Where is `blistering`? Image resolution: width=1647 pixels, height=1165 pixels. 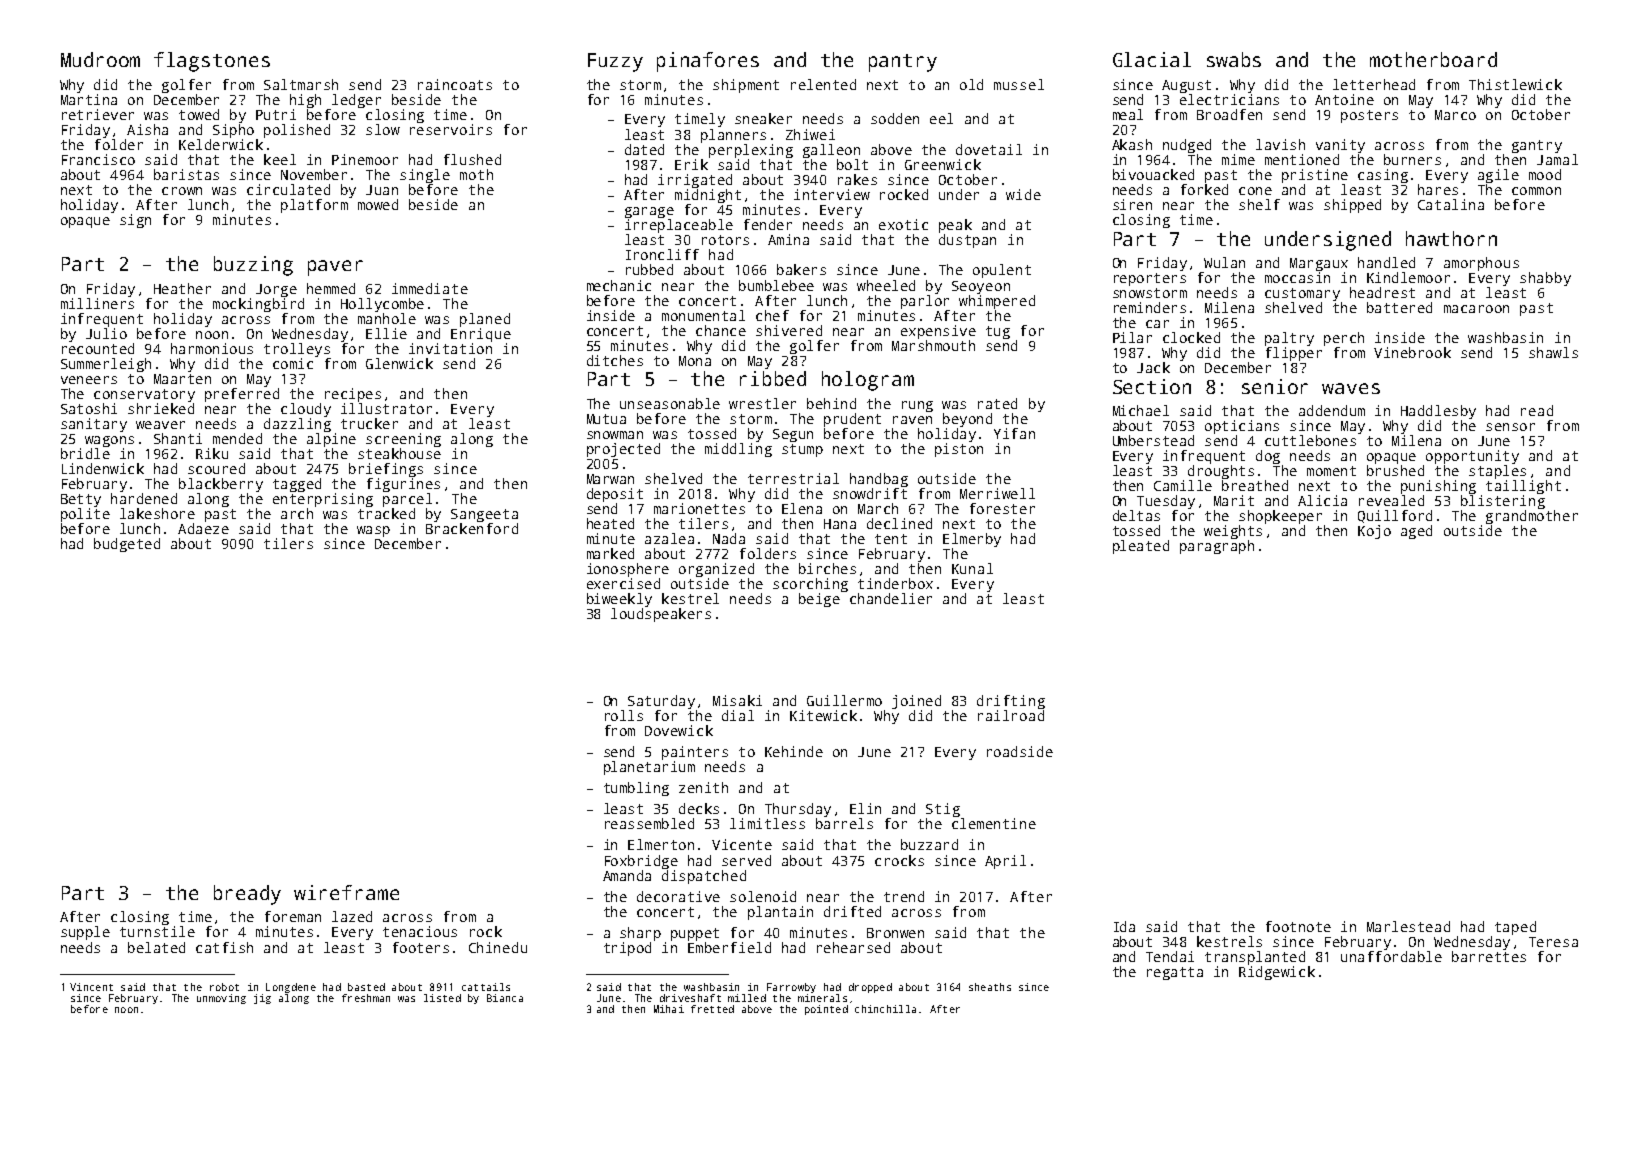
blistering is located at coordinates (1503, 502).
